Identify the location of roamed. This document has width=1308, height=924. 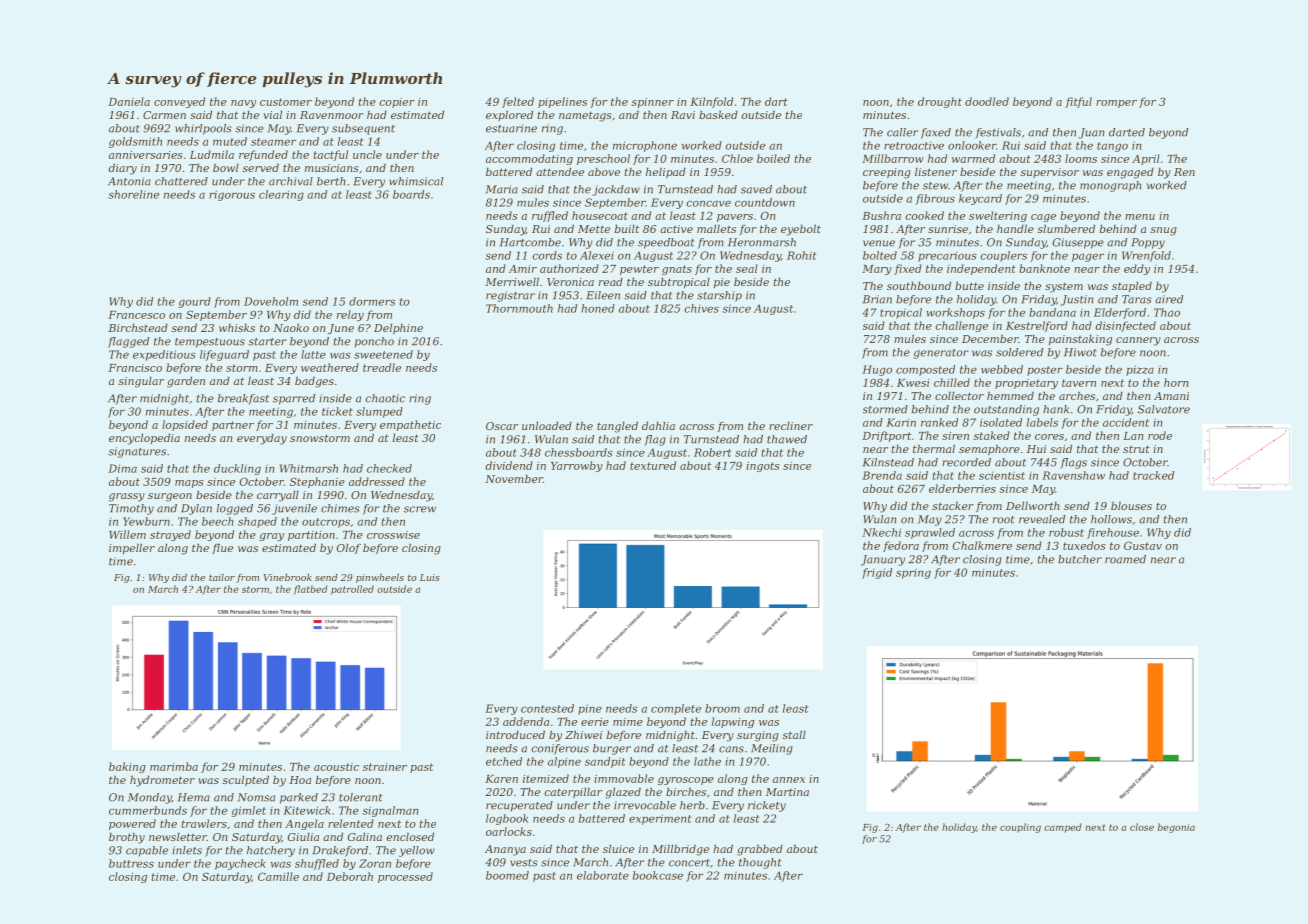
(1125, 559).
